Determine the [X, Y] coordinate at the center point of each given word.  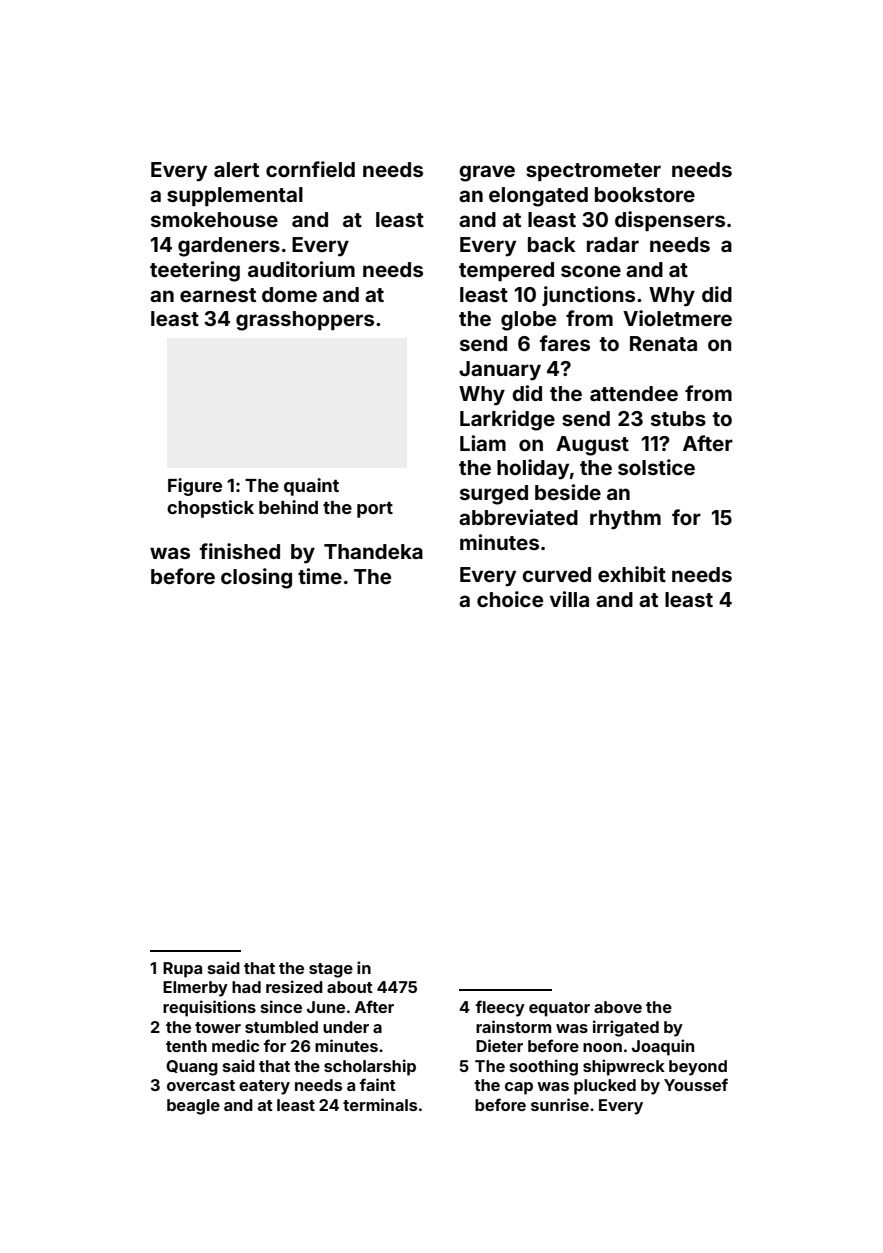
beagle [193, 1107]
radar [613, 244]
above [618, 1007]
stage [331, 970]
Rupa [182, 970]
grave [487, 173]
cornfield [310, 169]
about [350, 987]
